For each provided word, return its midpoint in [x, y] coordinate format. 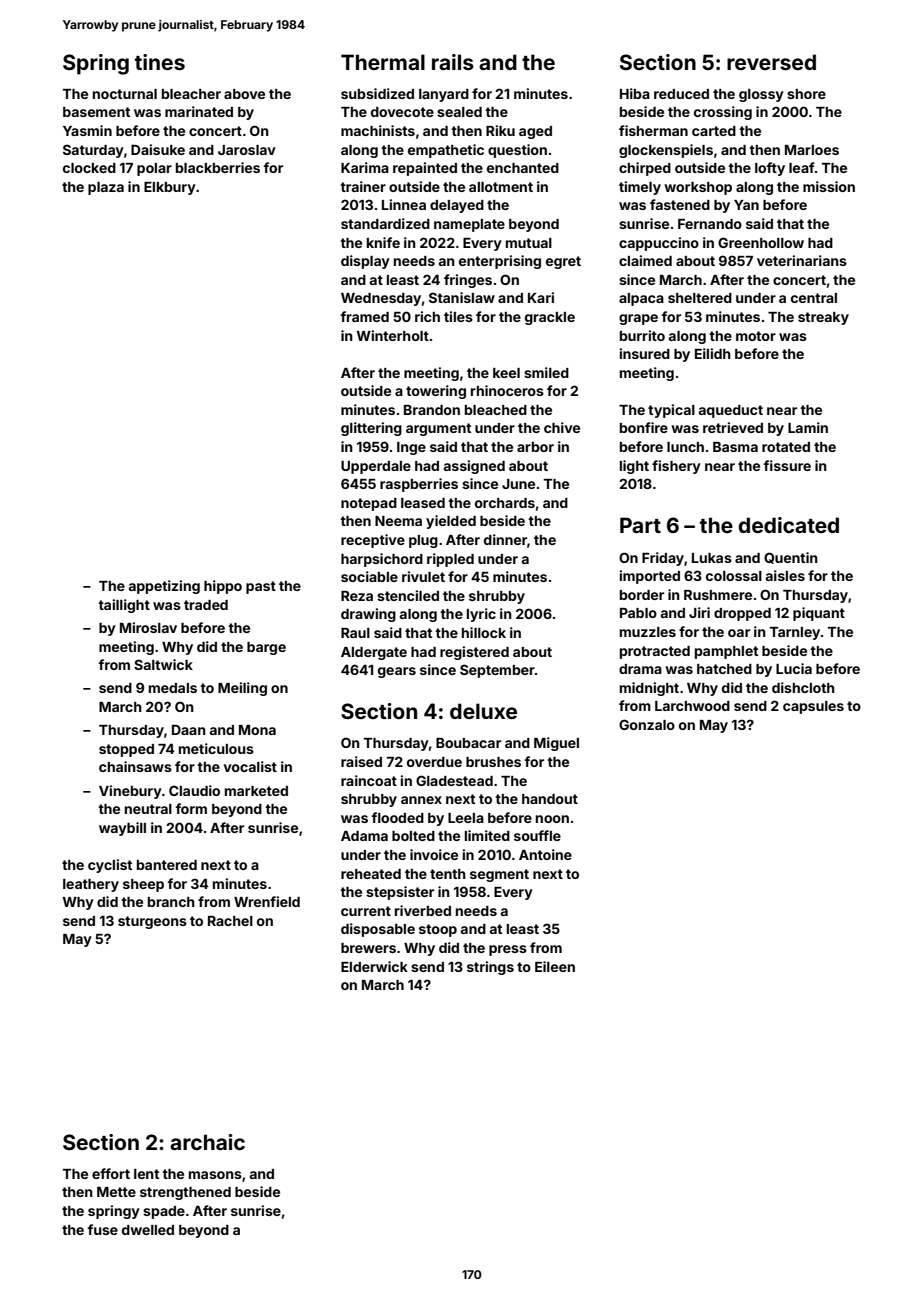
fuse [102, 1229]
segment [499, 875]
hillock [484, 632]
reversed [771, 62]
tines [160, 62]
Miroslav [148, 627]
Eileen [555, 966]
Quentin [791, 558]
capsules [813, 707]
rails [453, 62]
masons [215, 1175]
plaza [106, 188]
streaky [823, 318]
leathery [91, 885]
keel [506, 373]
